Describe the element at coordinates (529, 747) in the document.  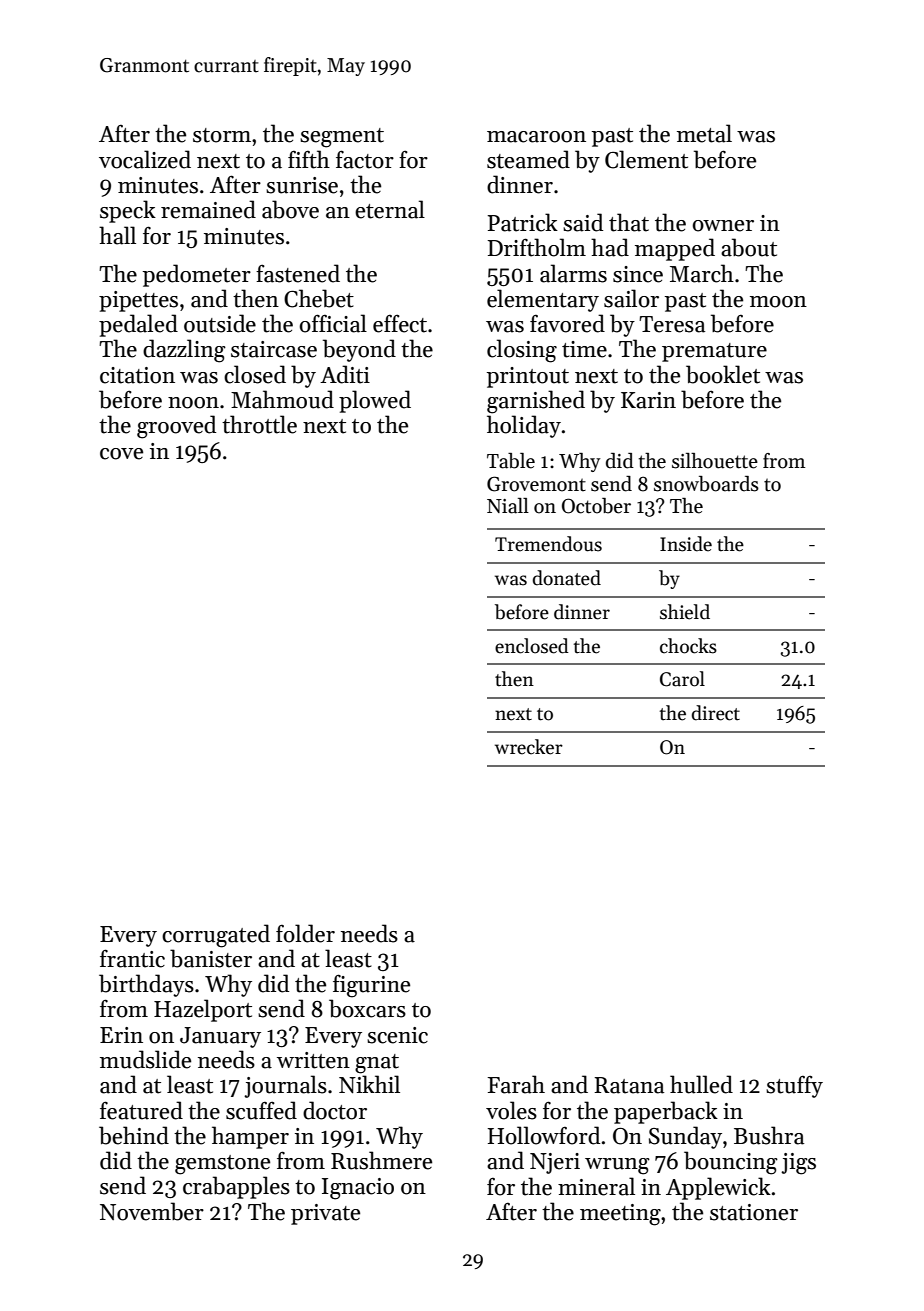
I see `wrecker` at that location.
